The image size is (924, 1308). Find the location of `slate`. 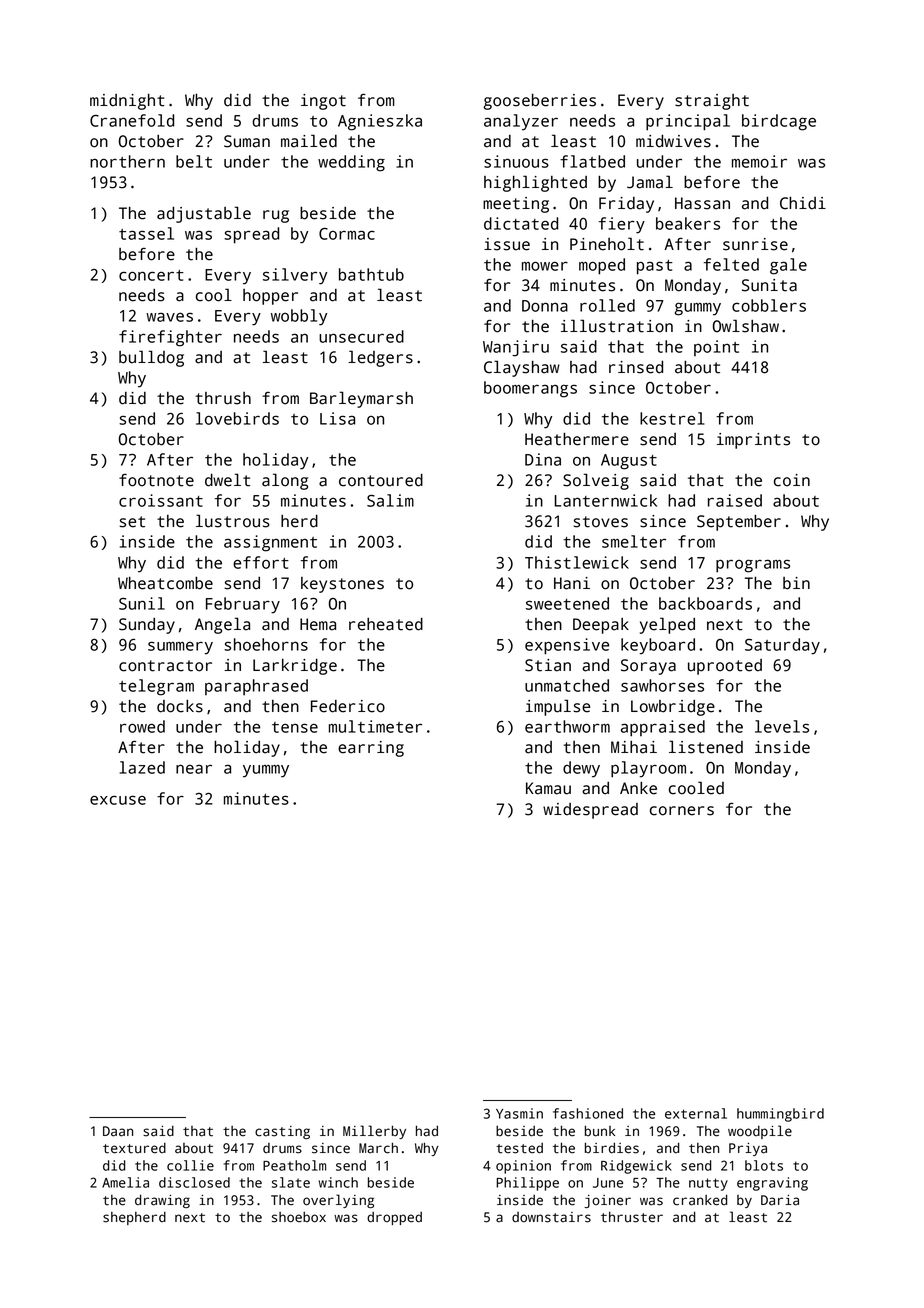

slate is located at coordinates (291, 1182).
